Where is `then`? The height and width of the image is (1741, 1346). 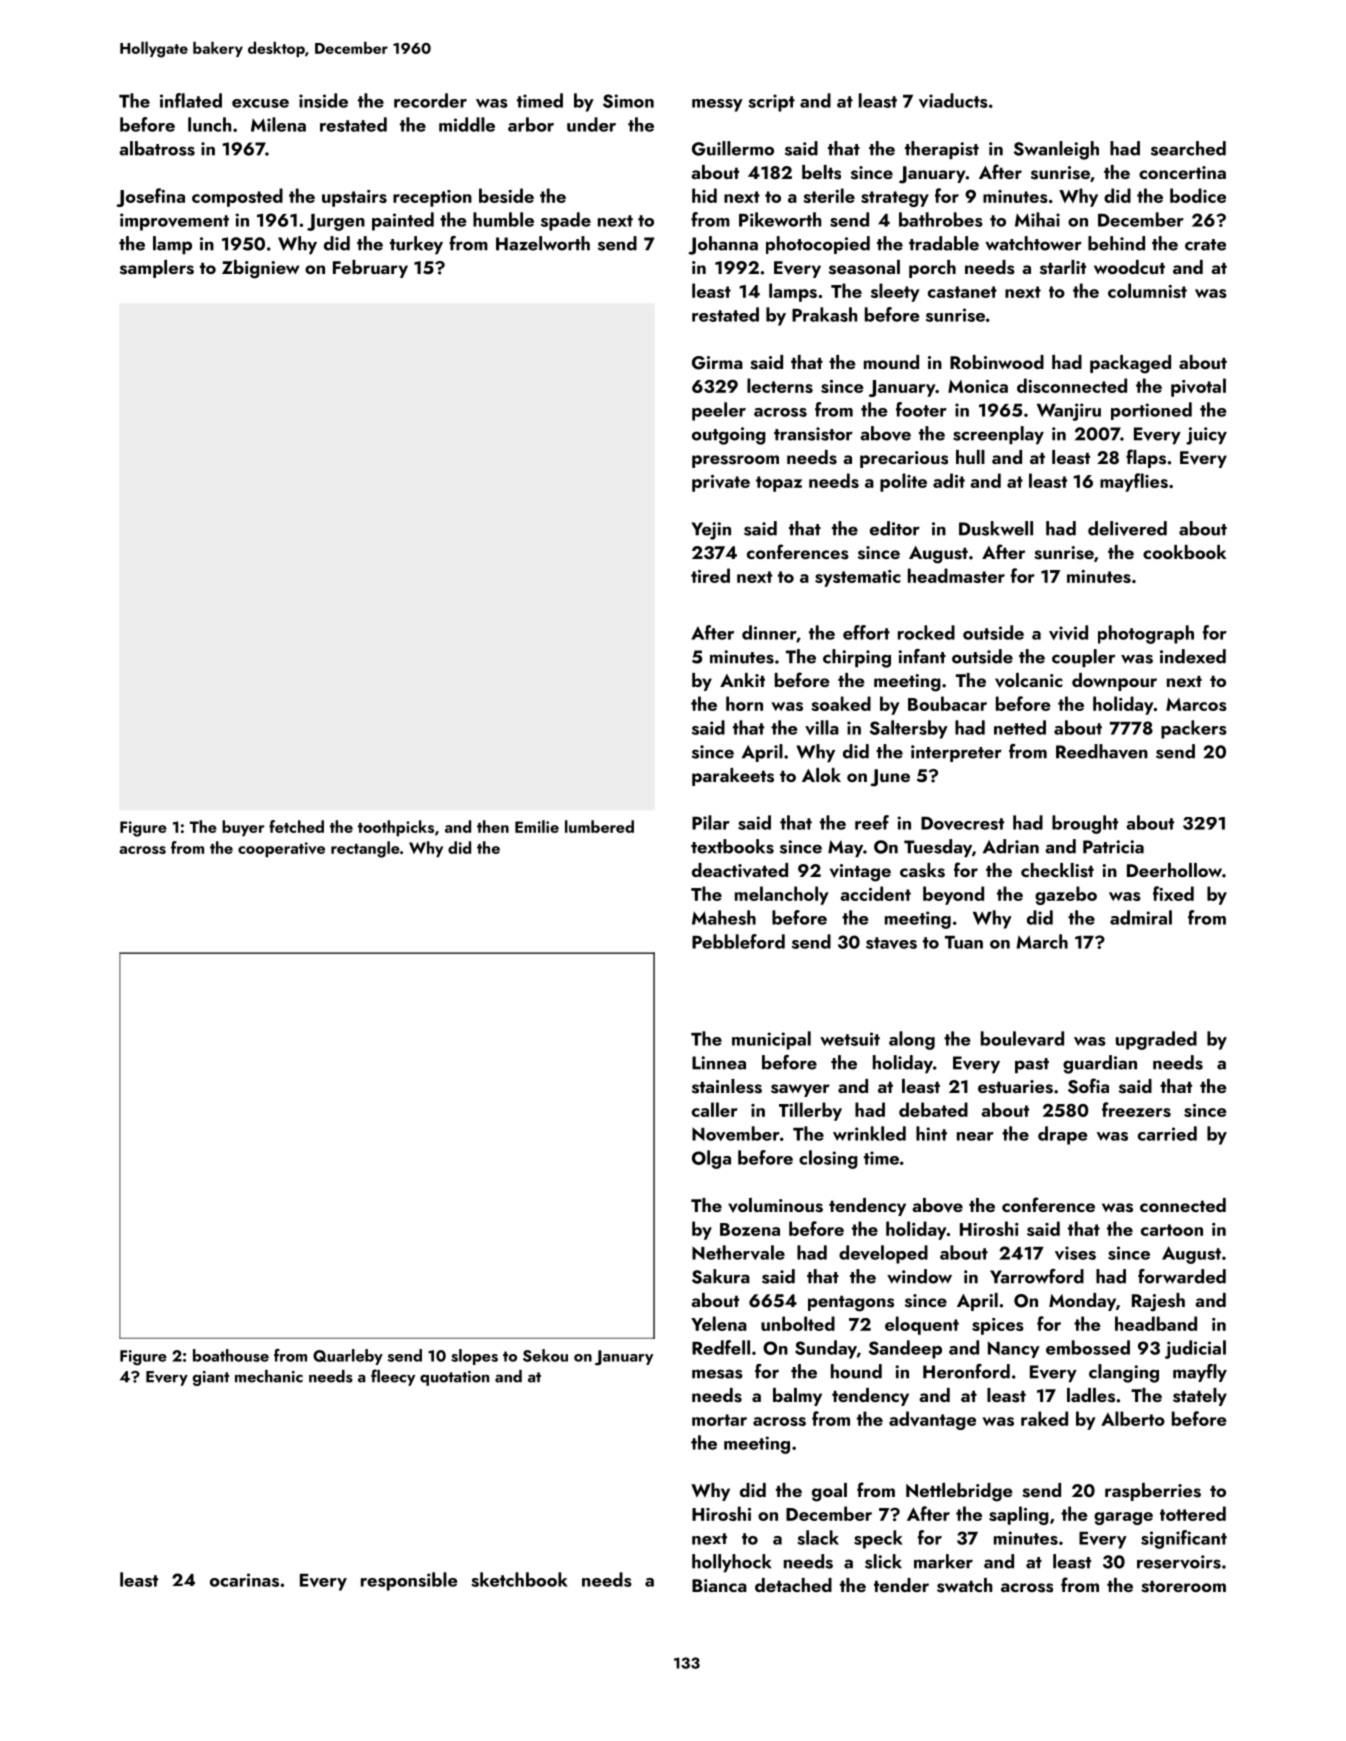 then is located at coordinates (493, 826).
